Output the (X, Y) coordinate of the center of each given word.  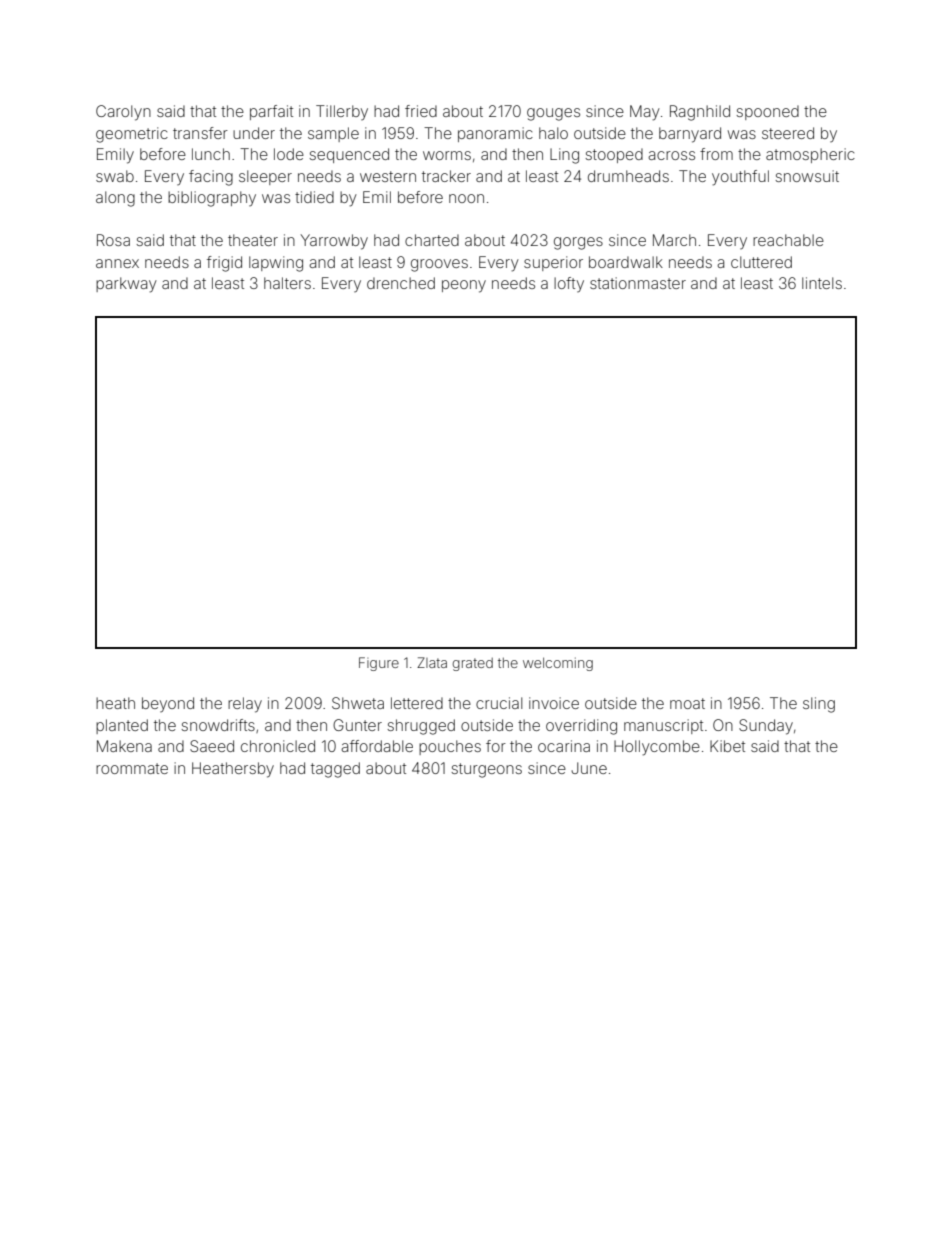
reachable (788, 240)
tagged (335, 770)
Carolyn (123, 113)
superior (553, 263)
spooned (767, 112)
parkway (126, 285)
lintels (822, 283)
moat (687, 703)
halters (287, 283)
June (589, 768)
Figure (379, 664)
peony (464, 286)
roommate (132, 768)
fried (421, 111)
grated (473, 664)
